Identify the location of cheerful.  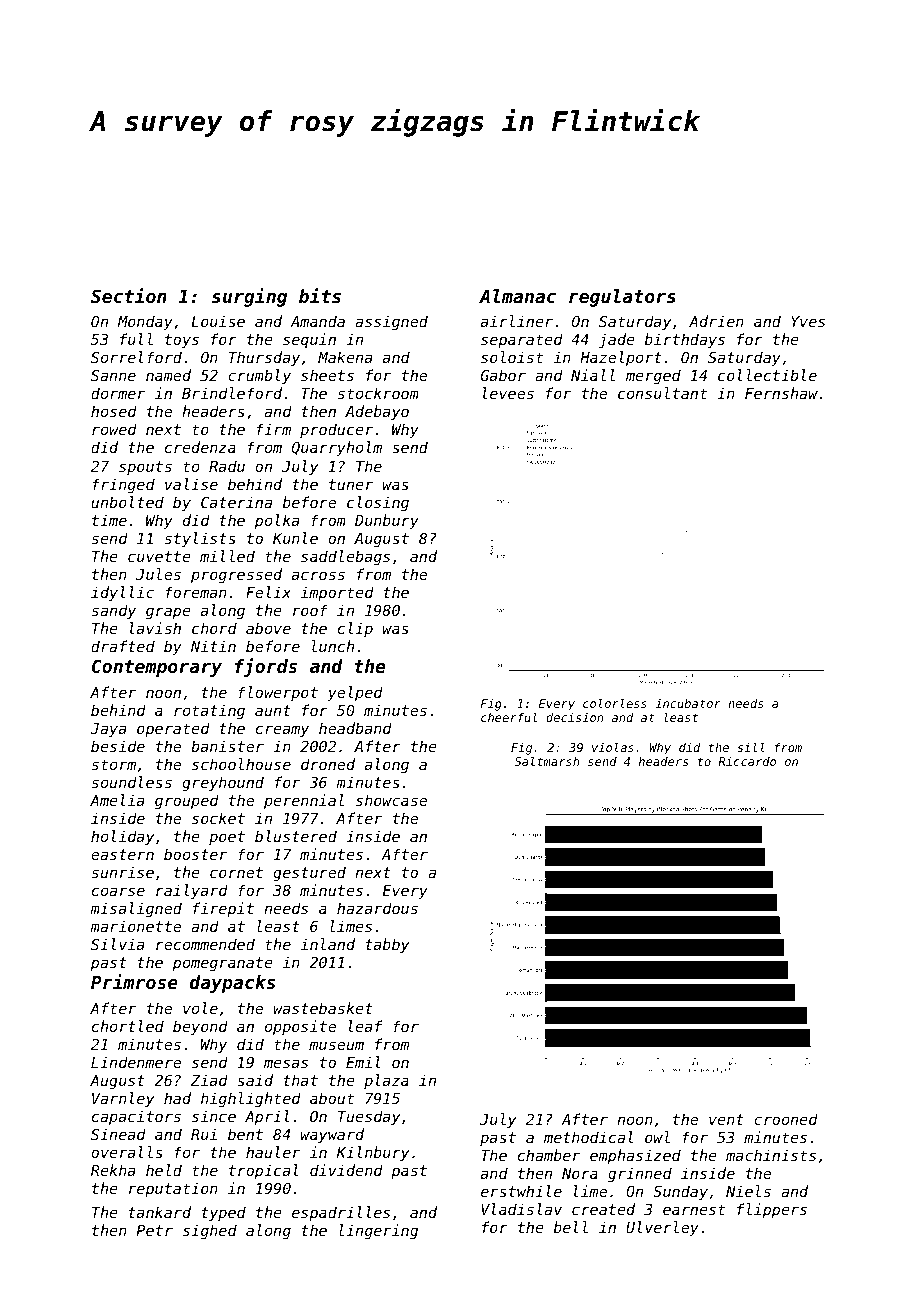
(509, 717).
